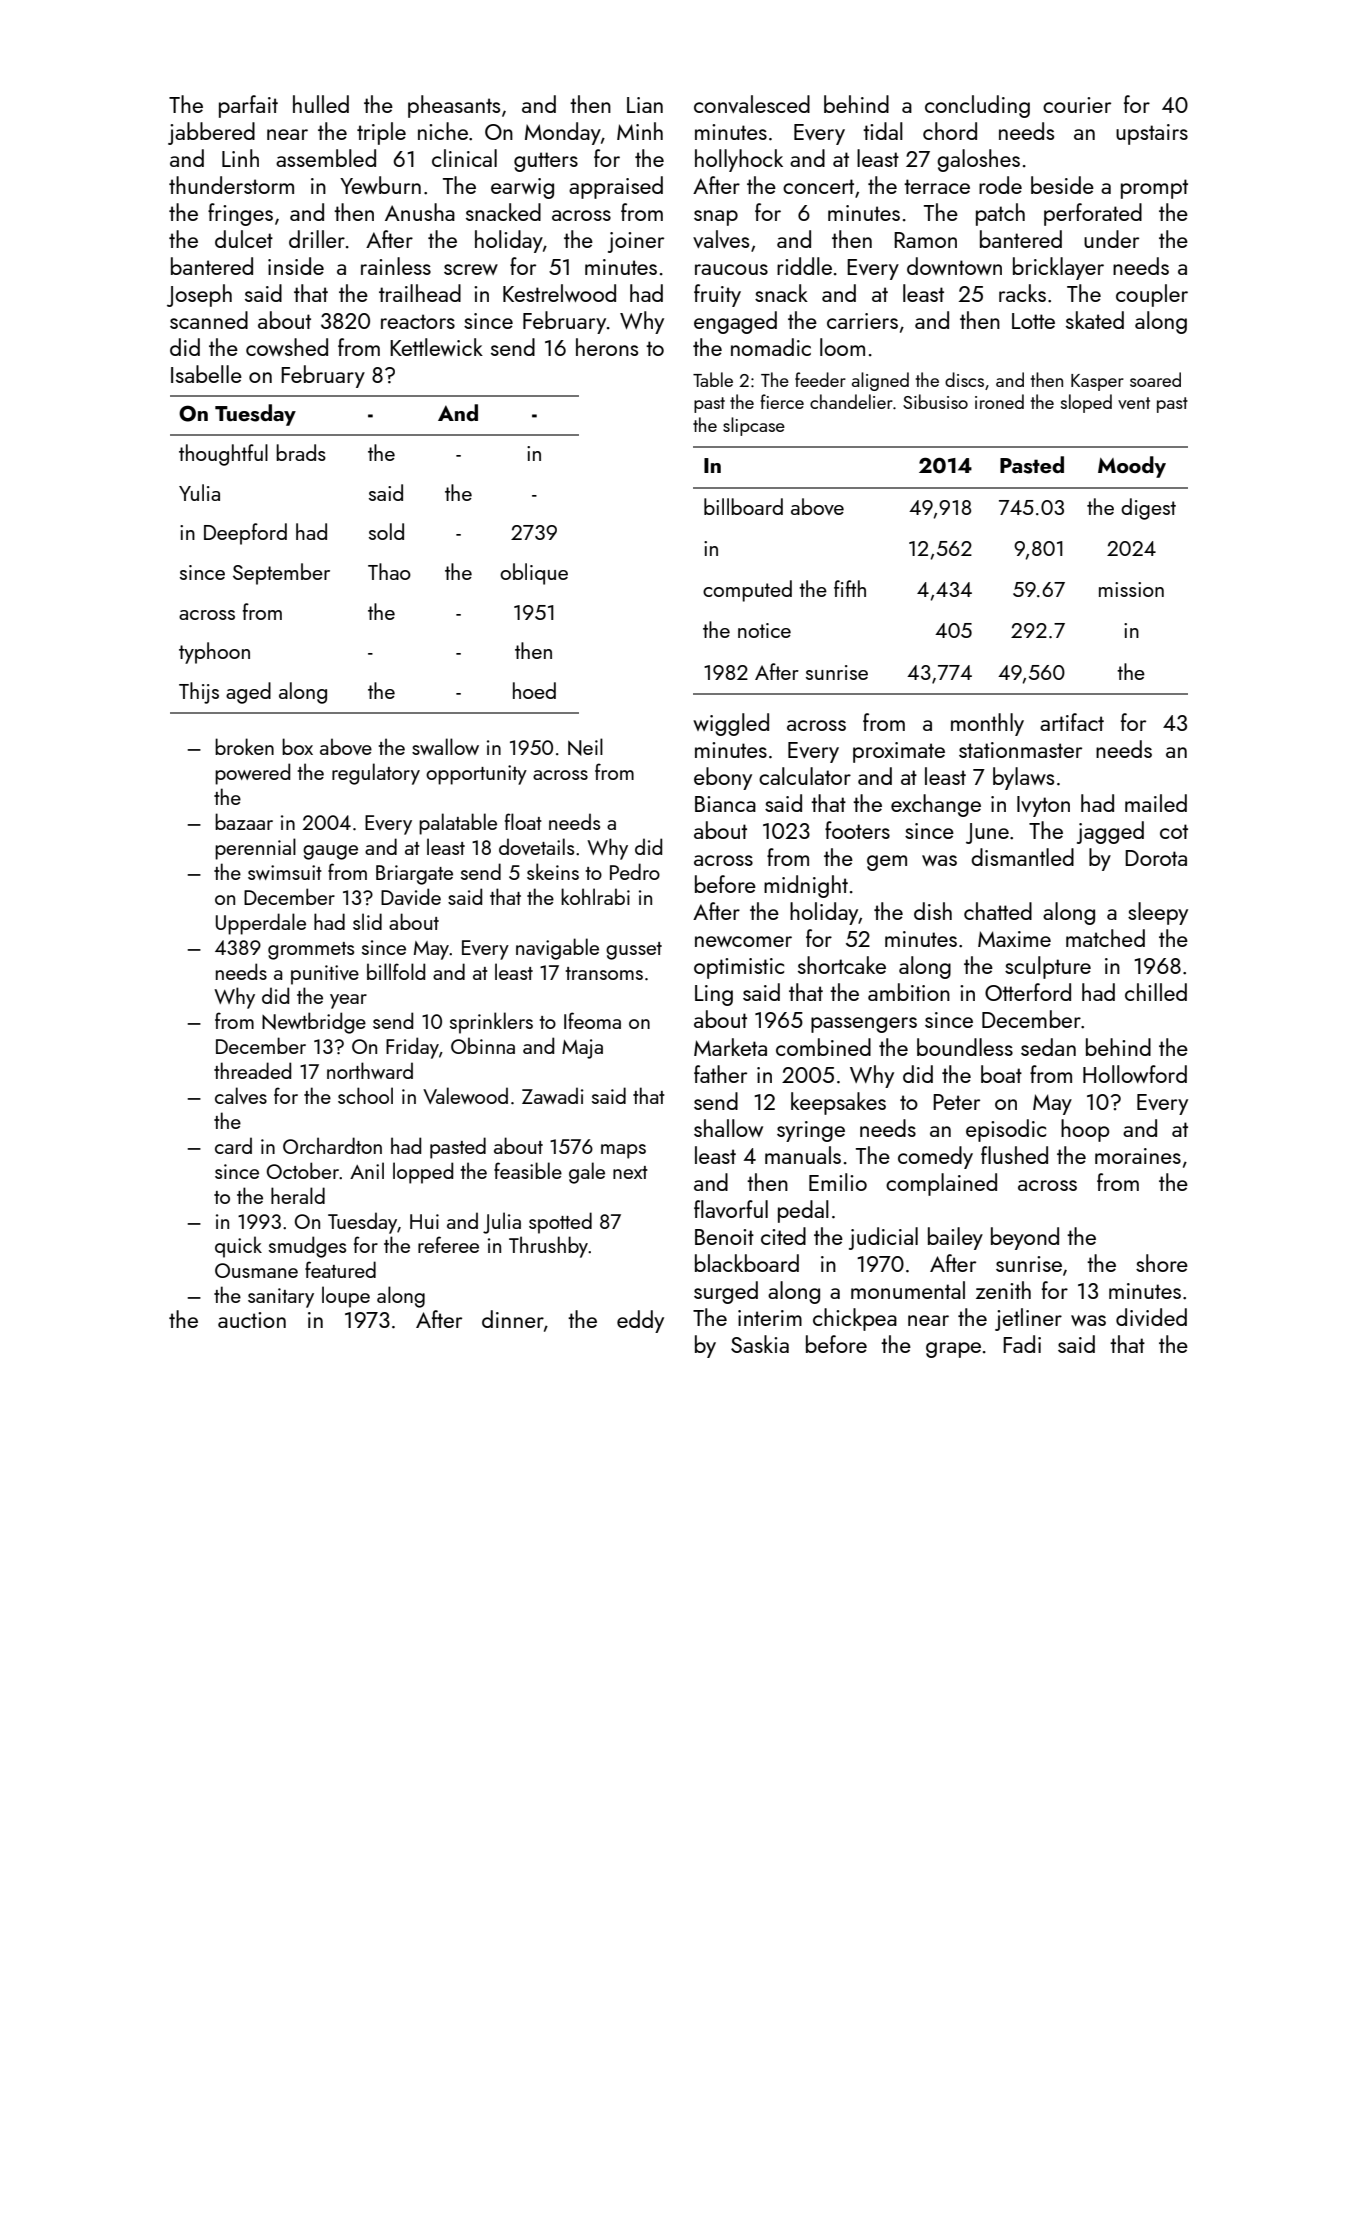  What do you see at coordinates (199, 295) in the screenshot?
I see `Joseph` at bounding box center [199, 295].
